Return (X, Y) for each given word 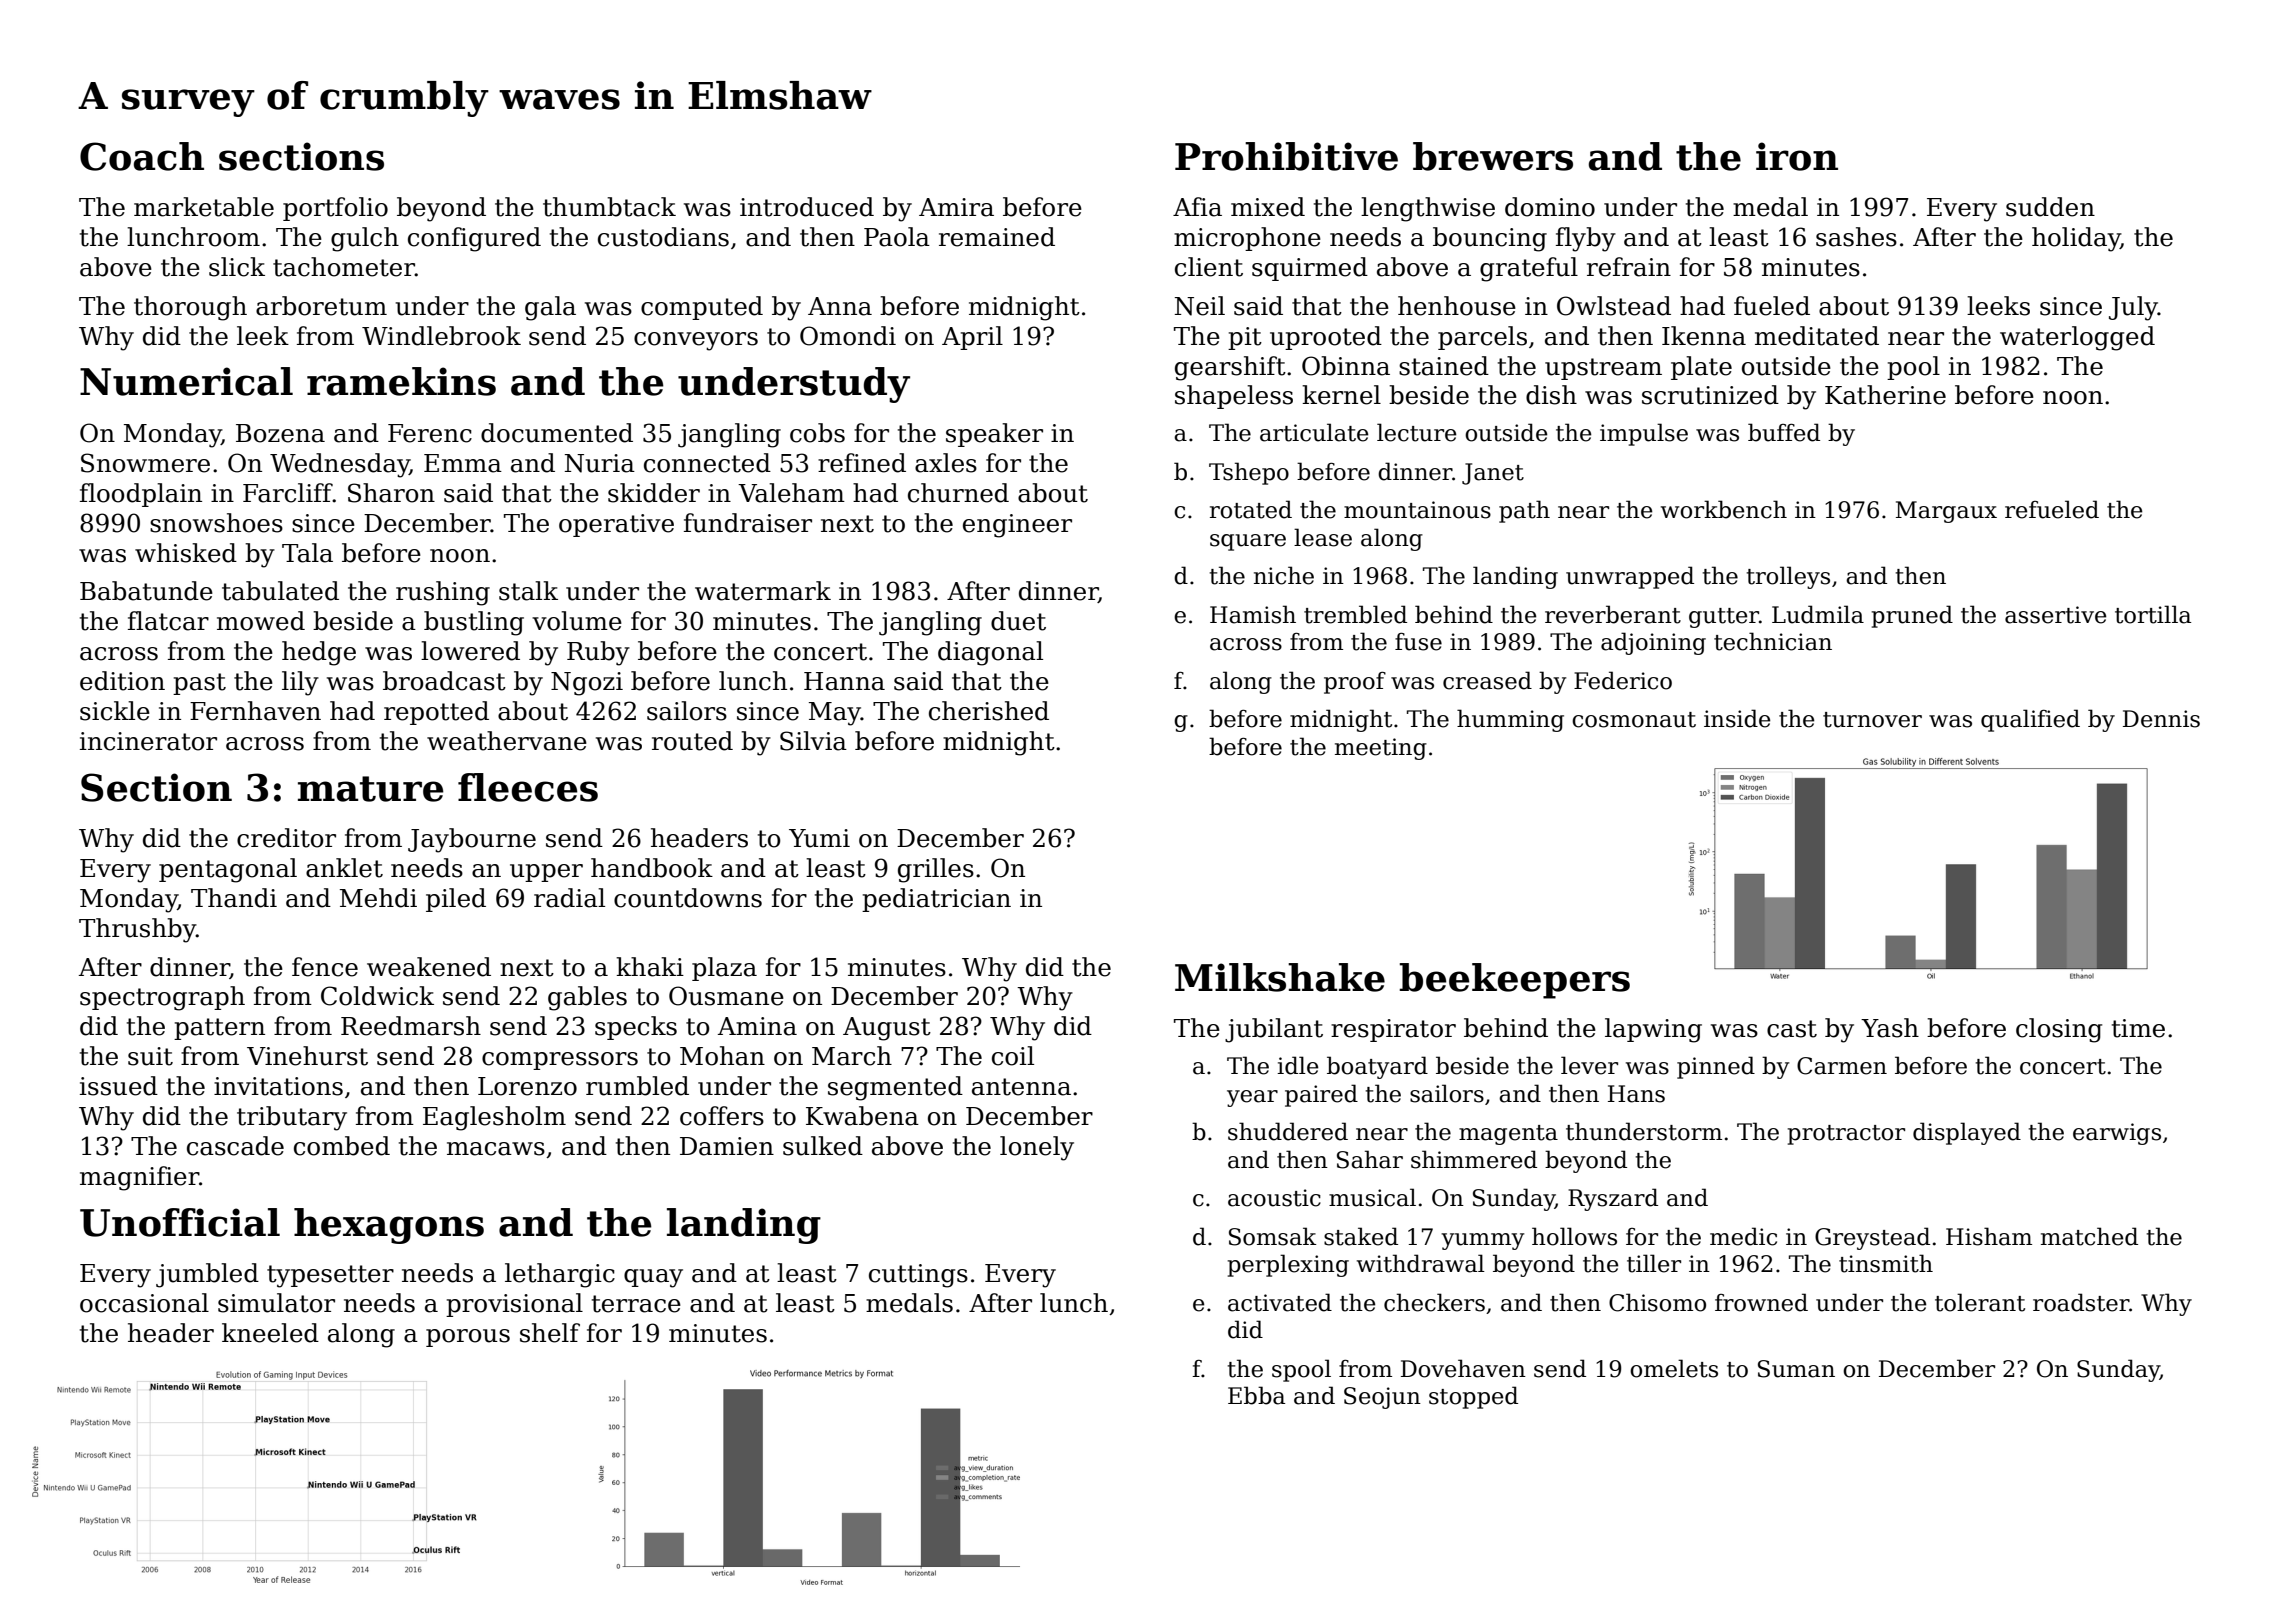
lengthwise (1428, 209)
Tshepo (1249, 473)
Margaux (1946, 512)
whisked (186, 553)
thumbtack (609, 207)
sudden (2050, 207)
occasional (144, 1303)
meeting (1381, 749)
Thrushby (137, 930)
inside (1737, 718)
